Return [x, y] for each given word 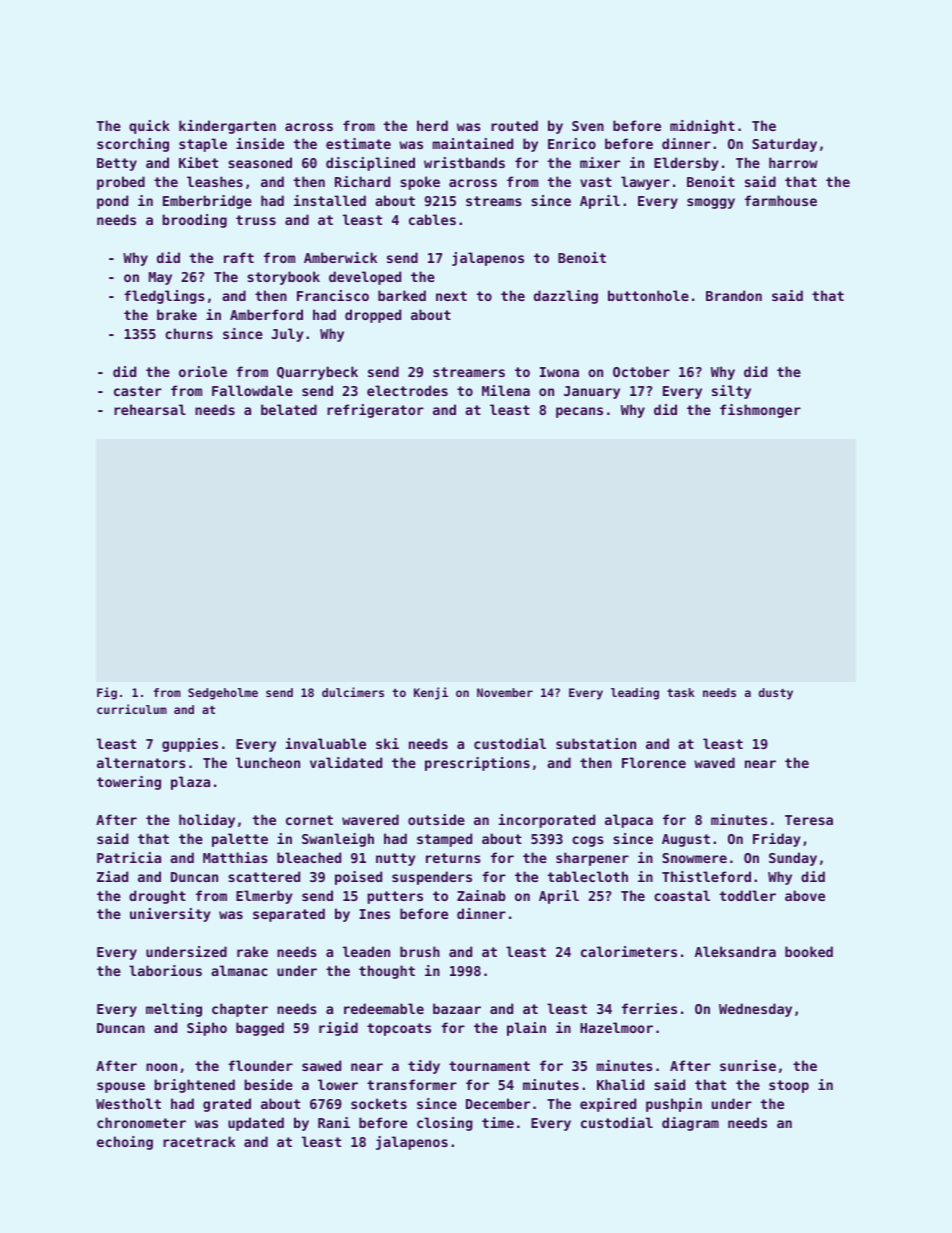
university [170, 915]
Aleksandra [735, 951]
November [505, 692]
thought [387, 972]
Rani [334, 1122]
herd [432, 125]
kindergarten [227, 127]
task [681, 692]
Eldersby [686, 164]
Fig [107, 693]
